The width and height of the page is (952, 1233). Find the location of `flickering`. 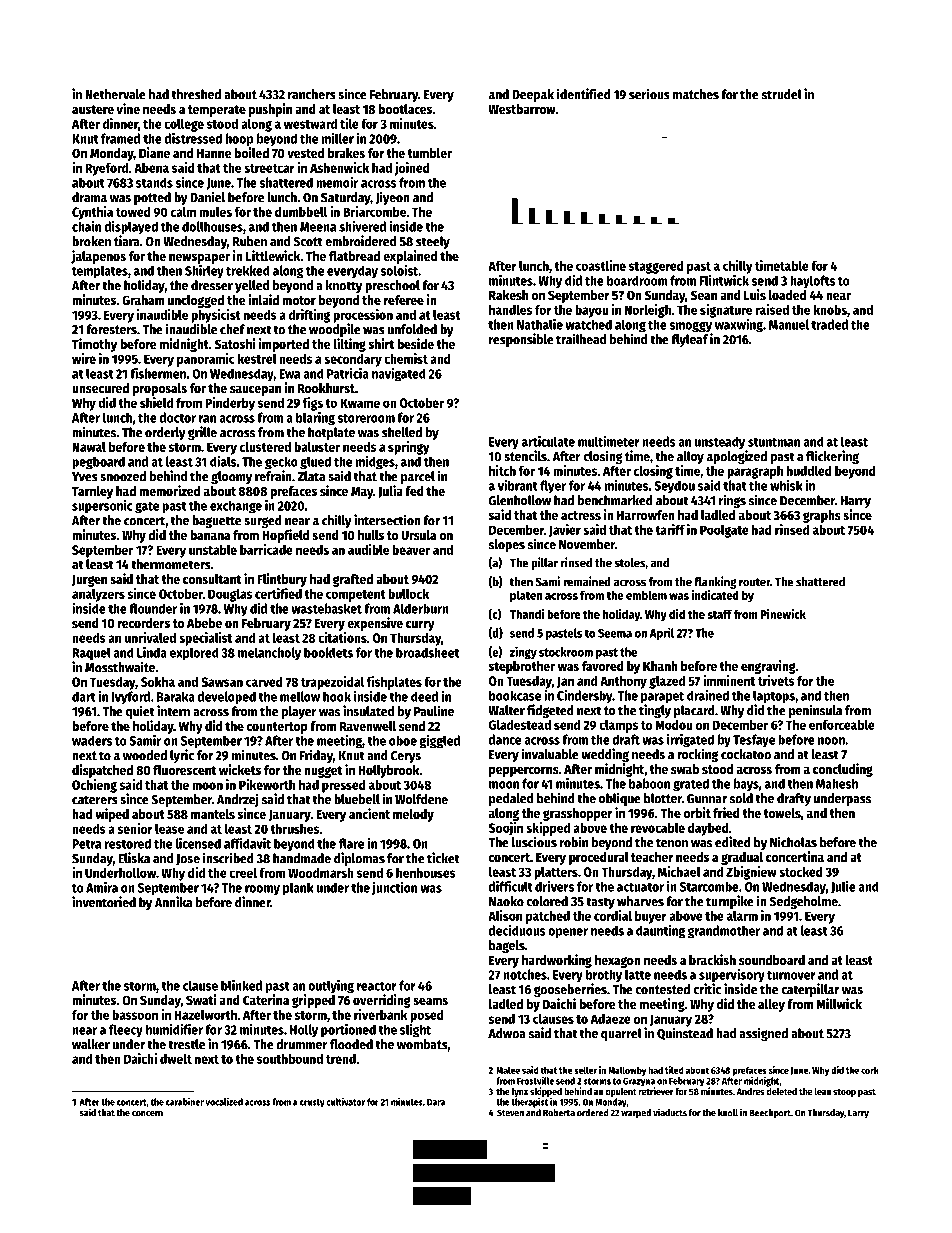

flickering is located at coordinates (832, 457).
